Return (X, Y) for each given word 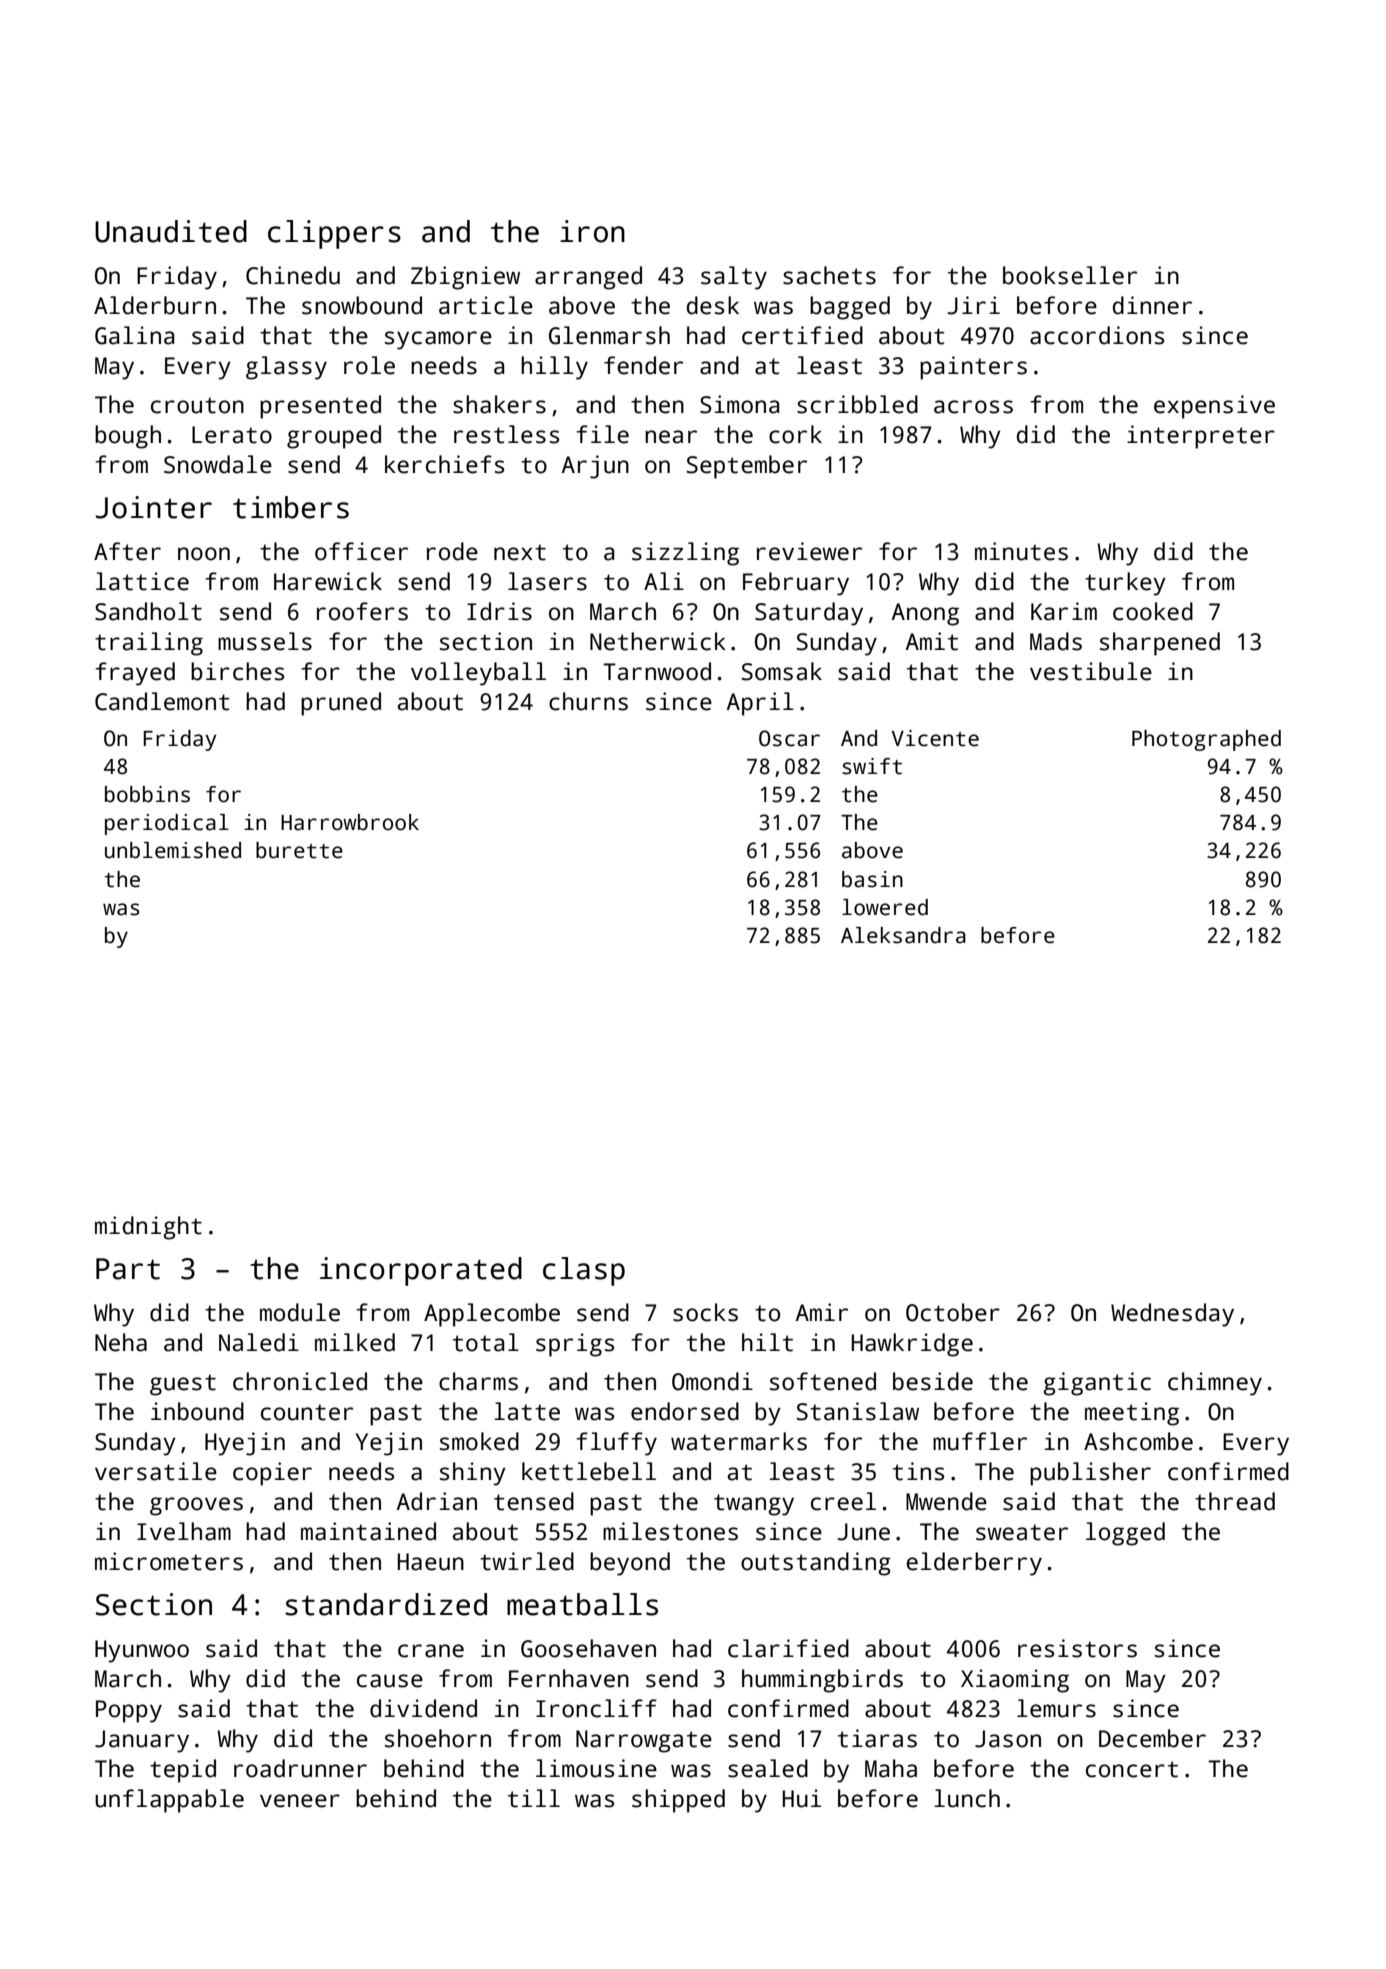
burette (299, 850)
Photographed (1206, 740)
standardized (386, 1604)
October (953, 1312)
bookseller (1070, 275)
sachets (829, 275)
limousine (596, 1768)
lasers (547, 581)
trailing (149, 644)
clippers (334, 234)
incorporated (421, 1271)
